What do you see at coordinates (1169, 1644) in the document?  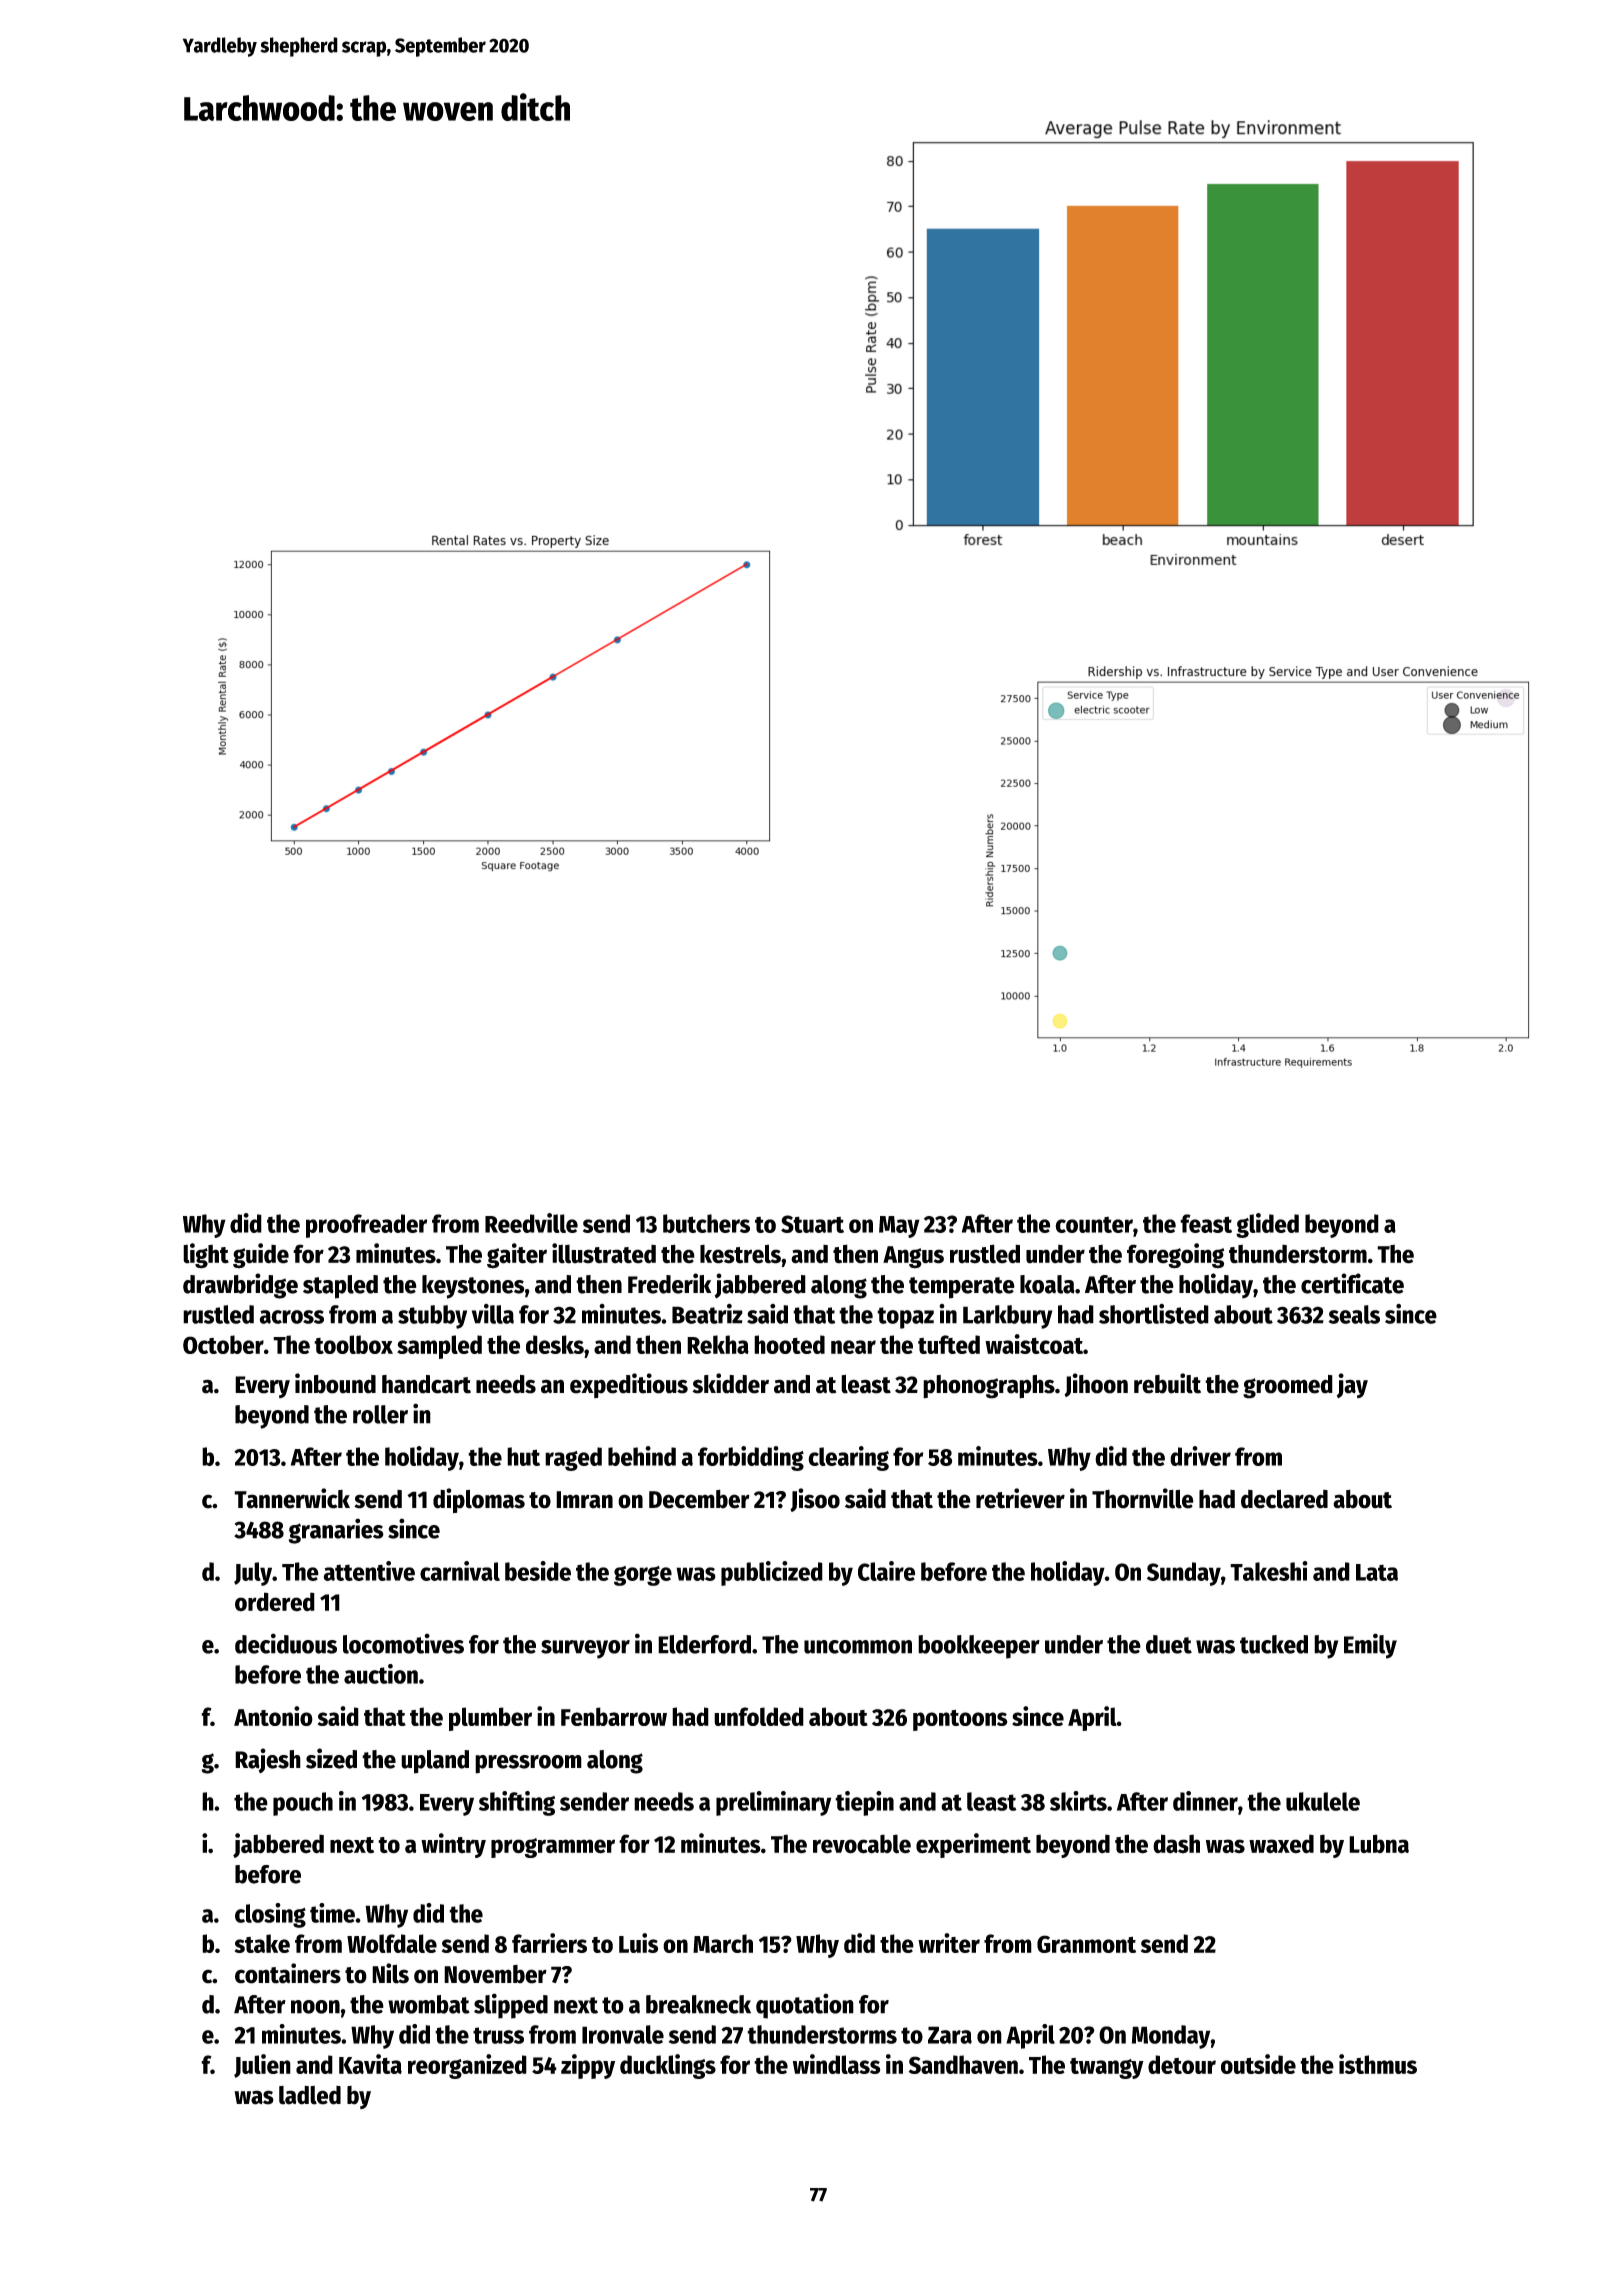 I see `duet` at bounding box center [1169, 1644].
